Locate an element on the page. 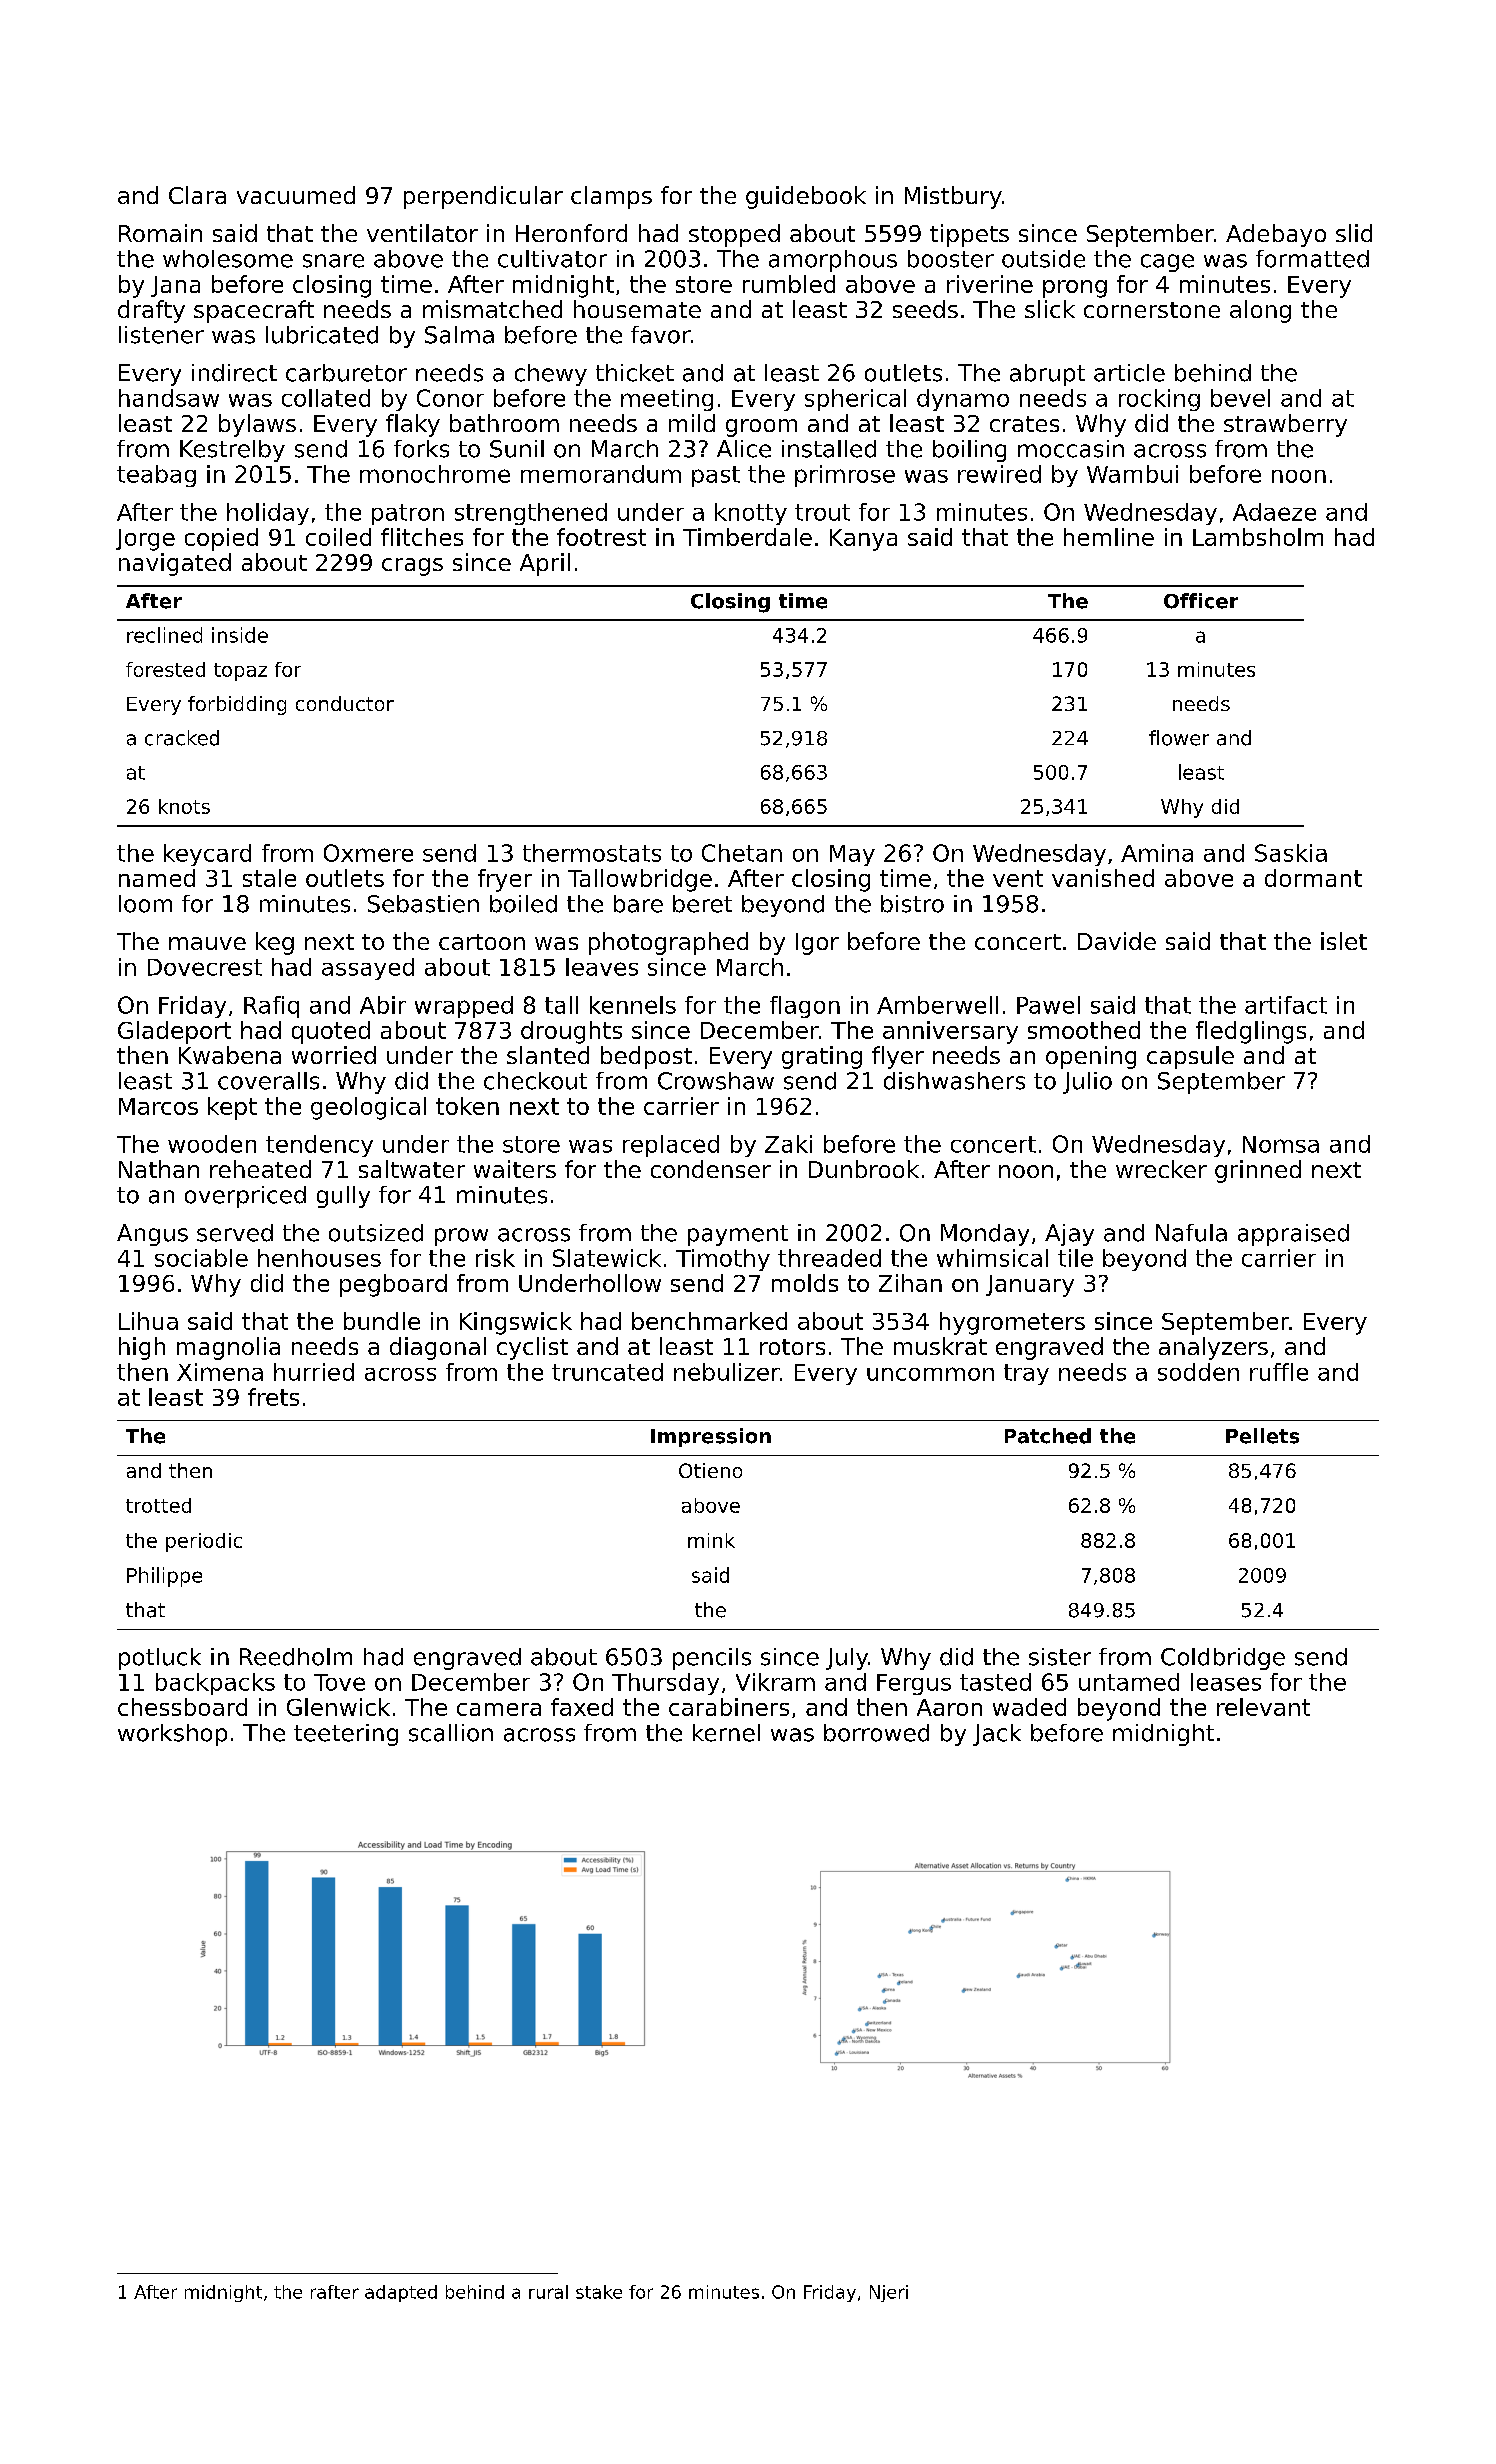  stake is located at coordinates (599, 2292).
